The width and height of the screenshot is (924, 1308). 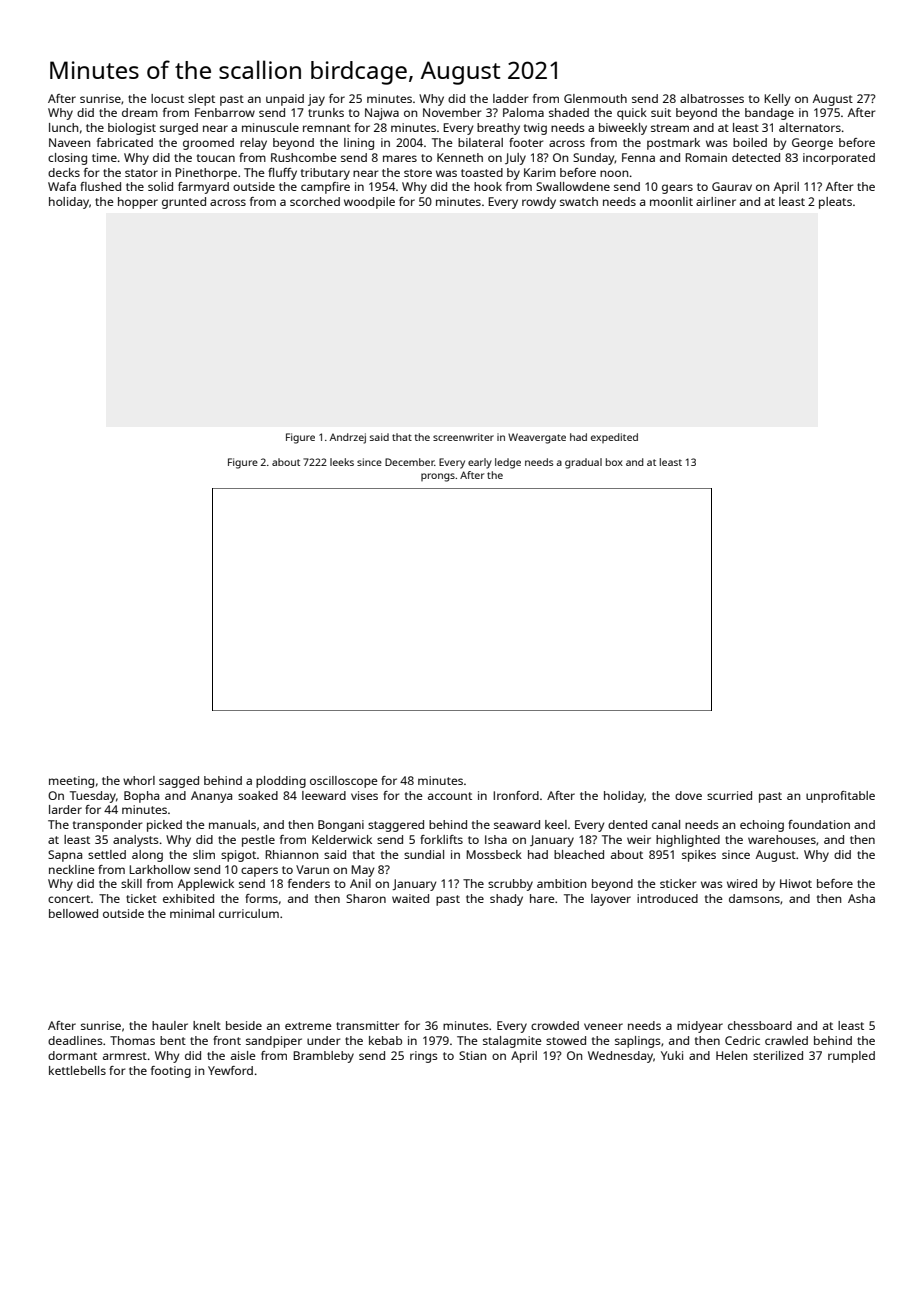 What do you see at coordinates (323, 1057) in the screenshot?
I see `Brambleby` at bounding box center [323, 1057].
